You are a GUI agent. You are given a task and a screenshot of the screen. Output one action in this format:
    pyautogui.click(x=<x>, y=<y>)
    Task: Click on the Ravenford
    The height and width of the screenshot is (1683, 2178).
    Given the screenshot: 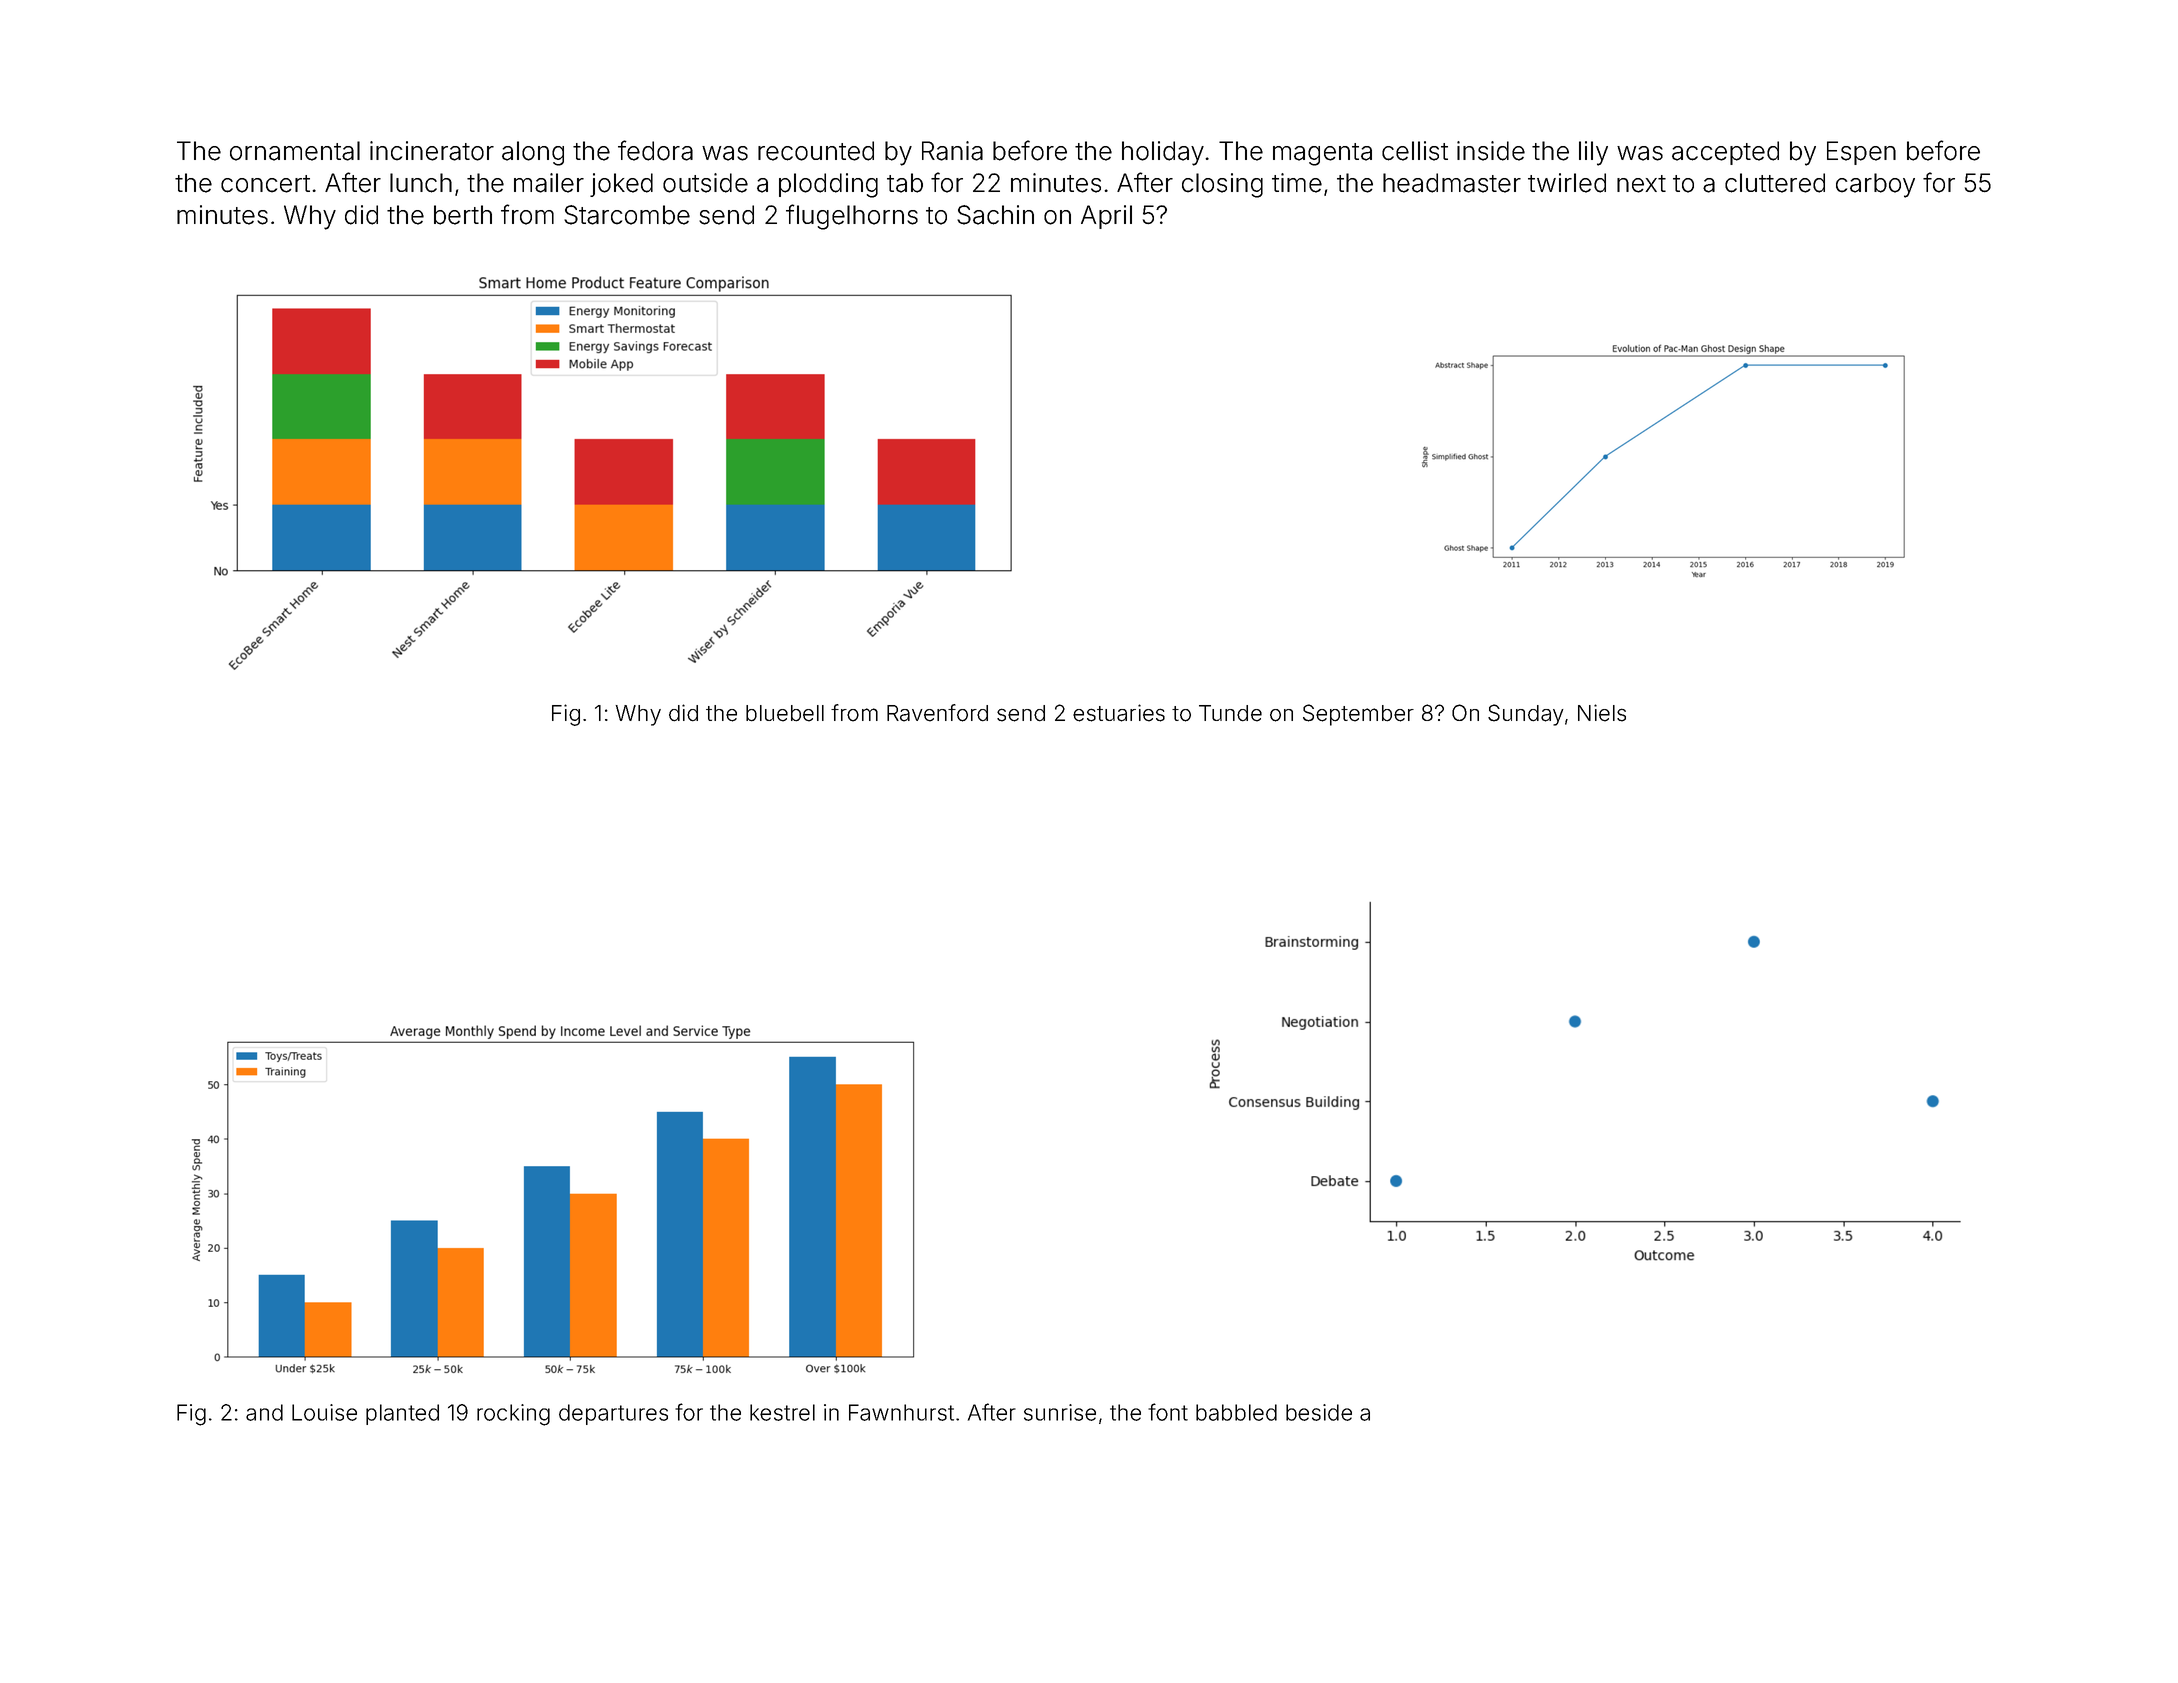 What is the action you would take?
    pyautogui.click(x=937, y=713)
